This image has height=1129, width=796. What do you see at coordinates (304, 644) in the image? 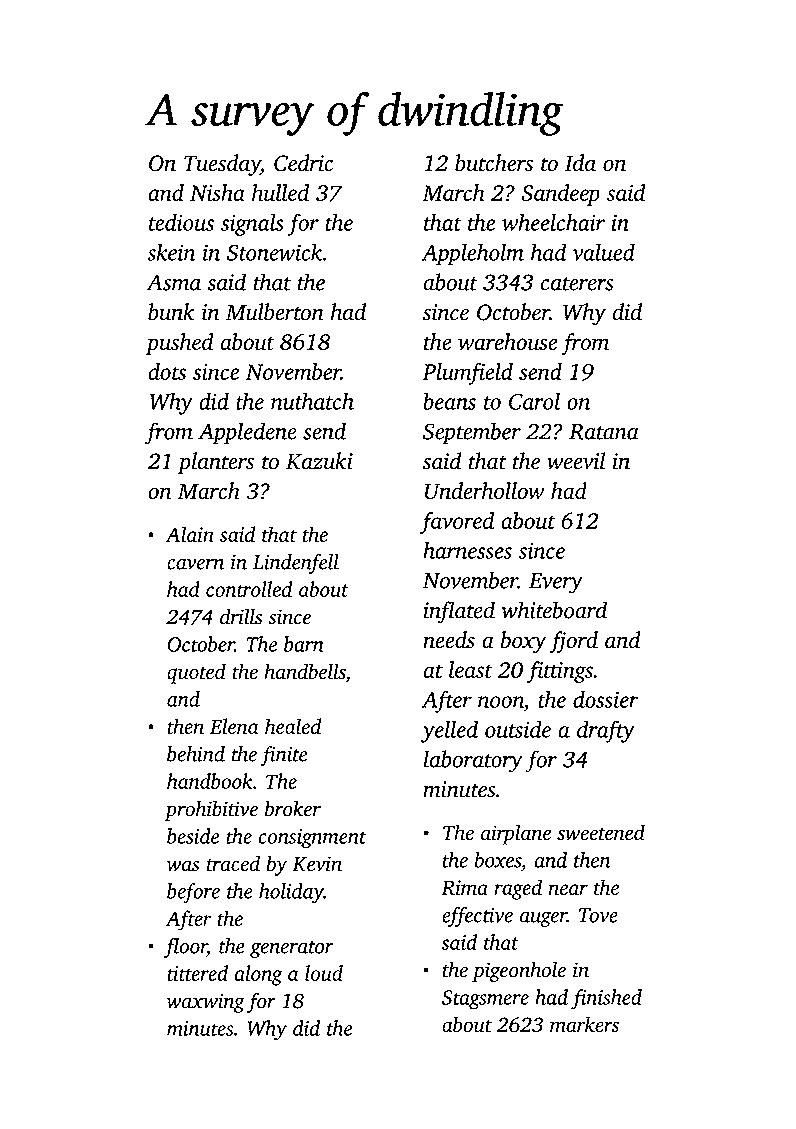
I see `barn` at bounding box center [304, 644].
